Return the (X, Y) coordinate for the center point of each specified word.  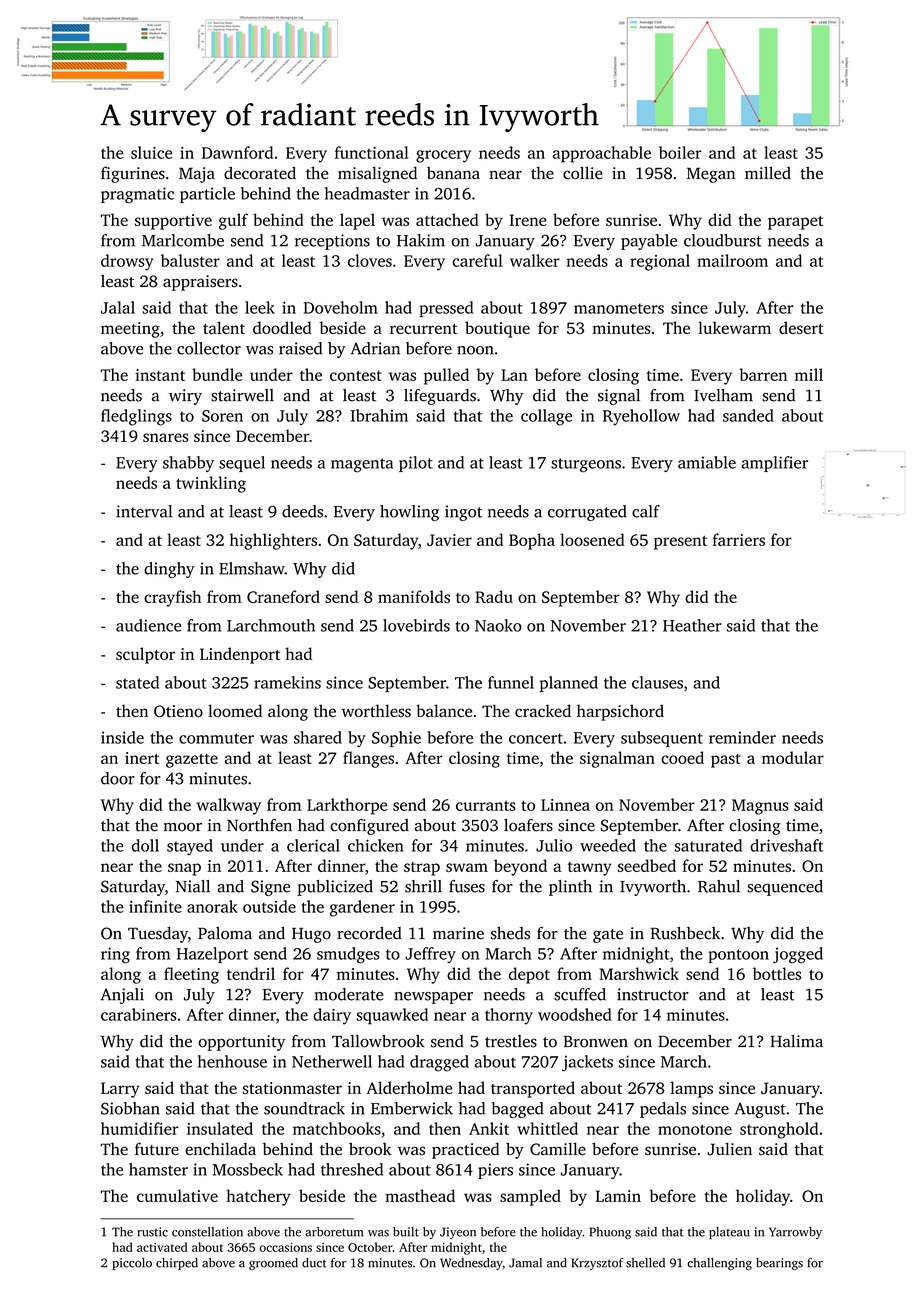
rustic (152, 1232)
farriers (739, 539)
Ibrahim (379, 415)
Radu (494, 596)
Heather (692, 625)
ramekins (287, 682)
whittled (547, 1128)
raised (300, 348)
